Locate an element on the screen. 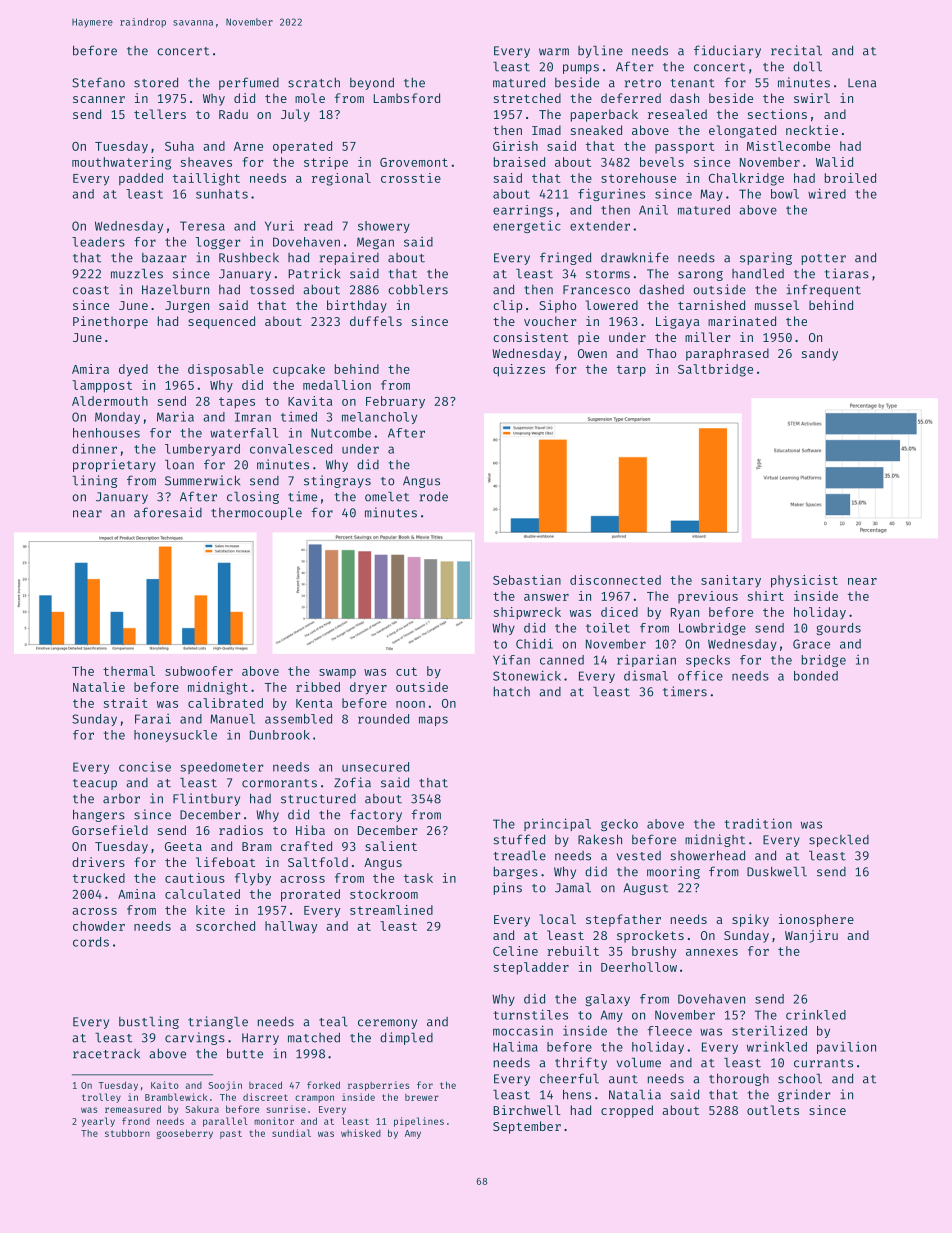 This screenshot has height=1233, width=952. shirt is located at coordinates (766, 596).
